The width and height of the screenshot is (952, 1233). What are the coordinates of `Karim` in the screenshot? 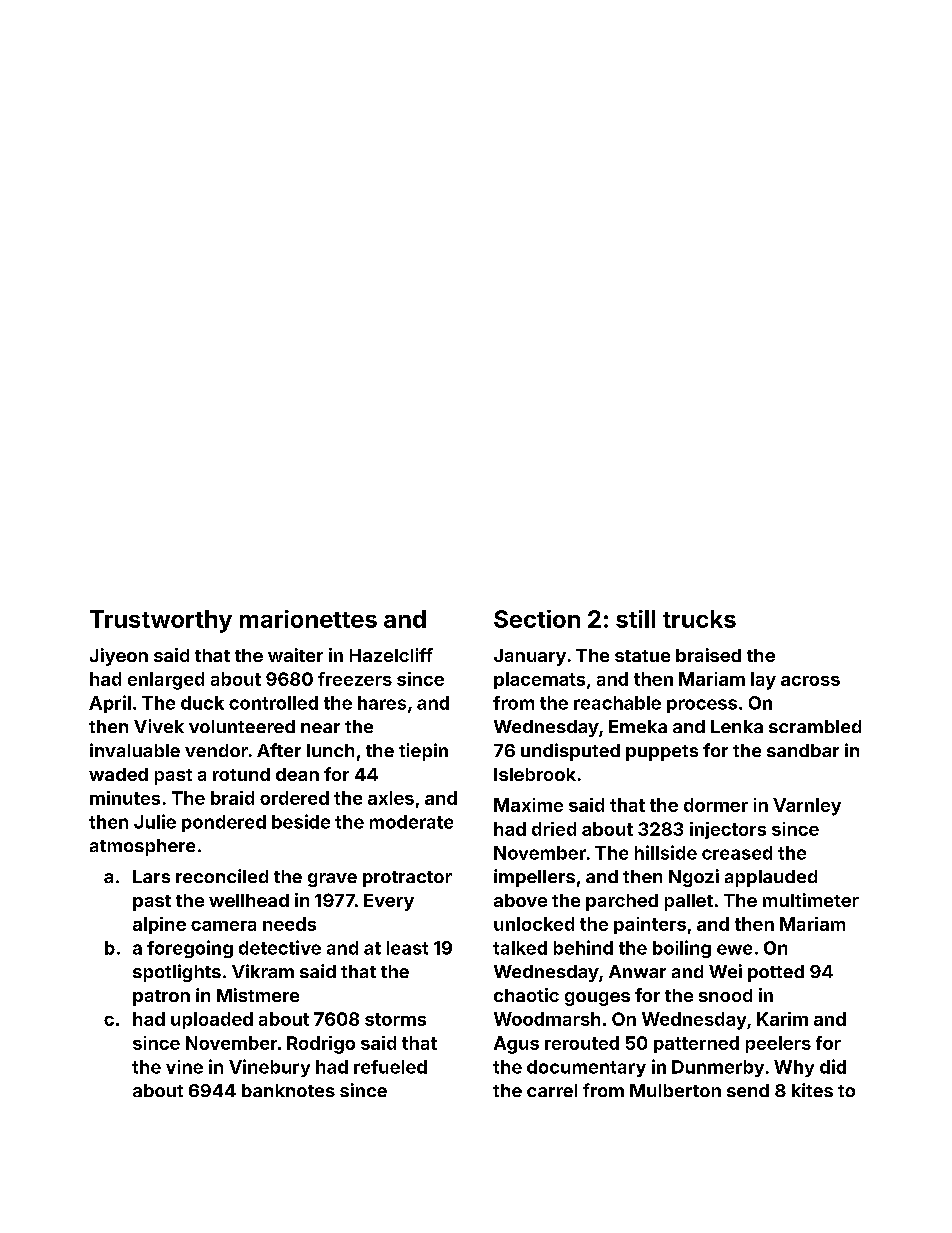 It's located at (782, 1019).
